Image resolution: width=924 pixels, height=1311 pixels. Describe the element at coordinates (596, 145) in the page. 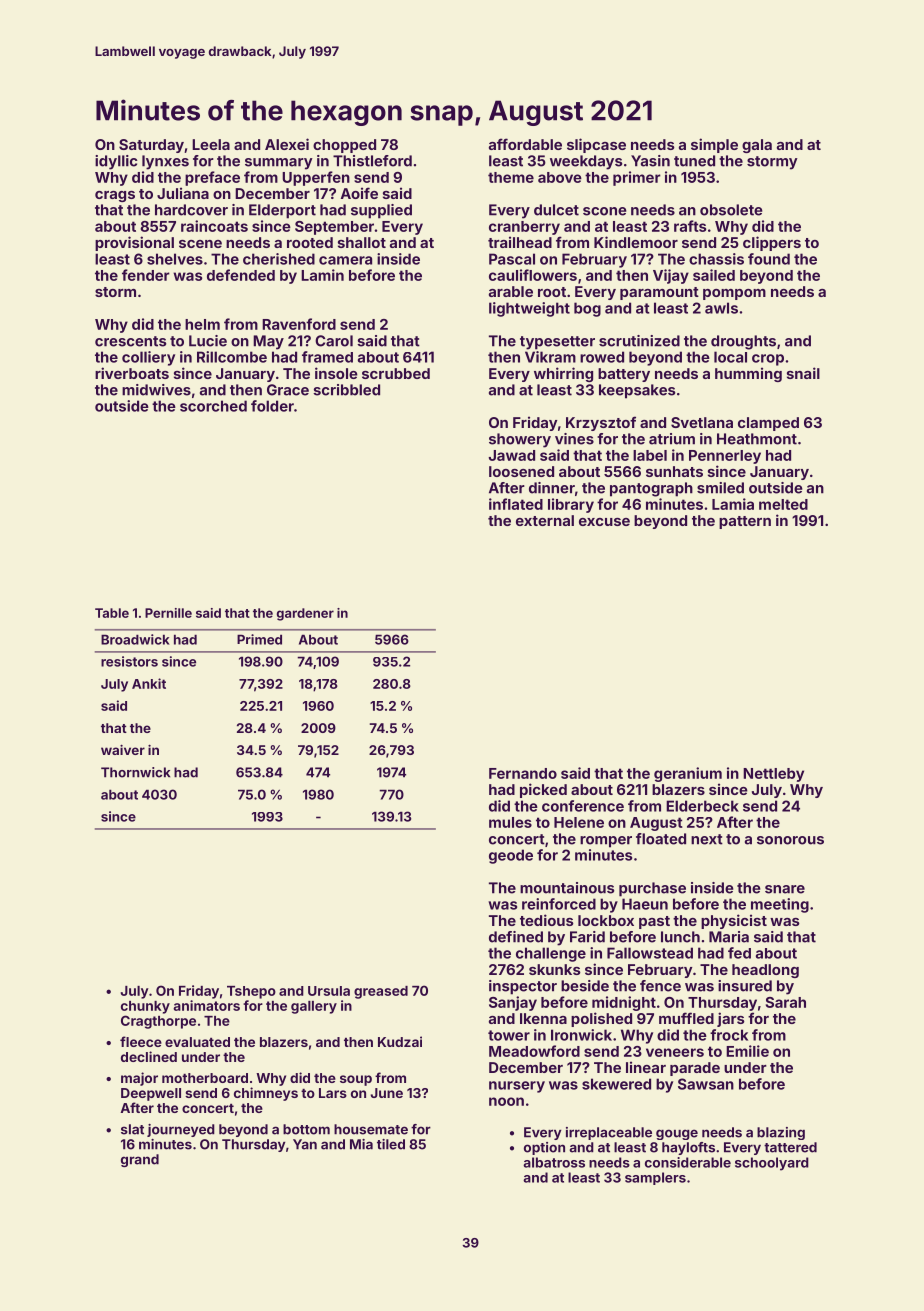

I see `slipcase` at that location.
